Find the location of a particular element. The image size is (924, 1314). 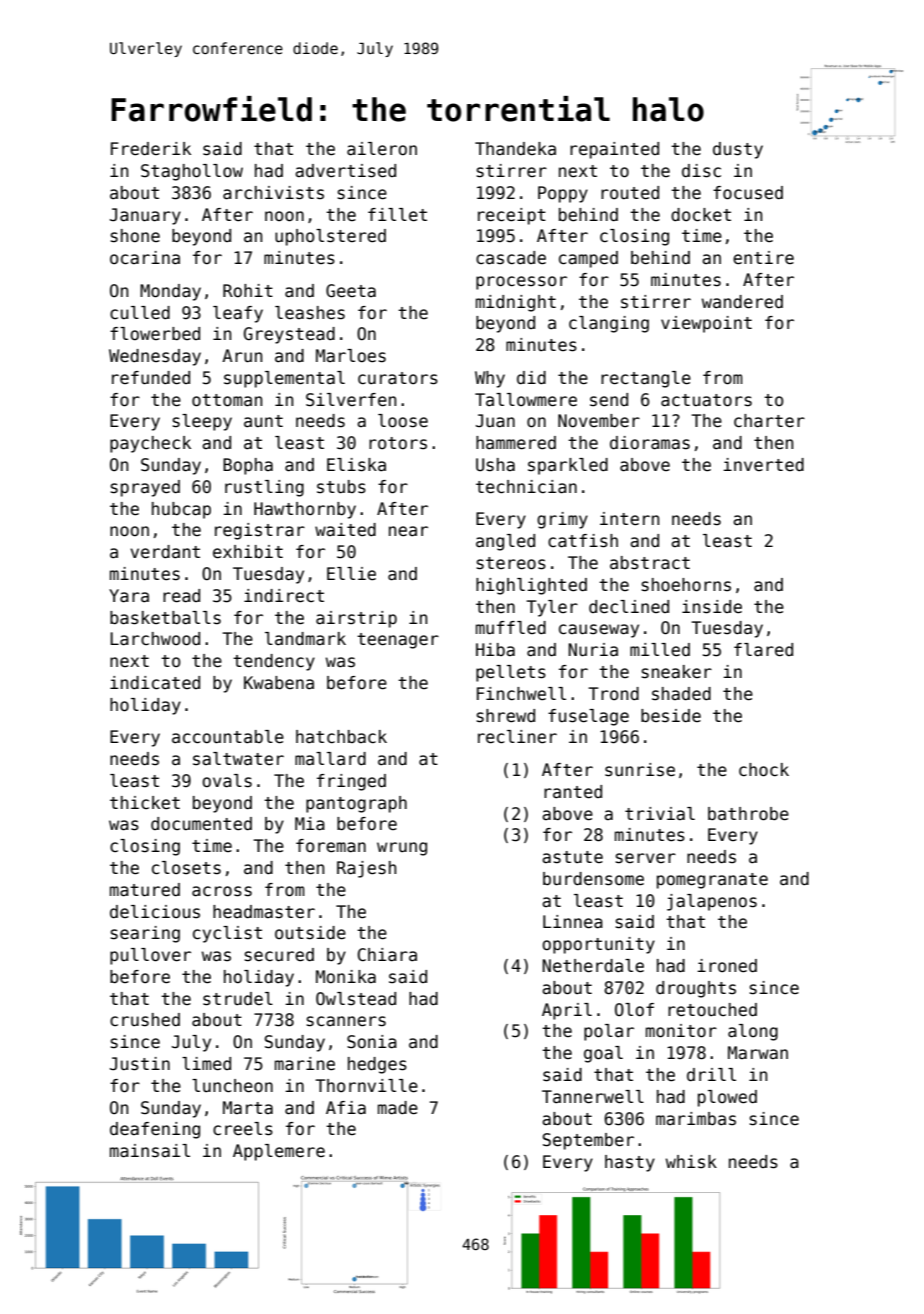

sprayed is located at coordinates (145, 488).
